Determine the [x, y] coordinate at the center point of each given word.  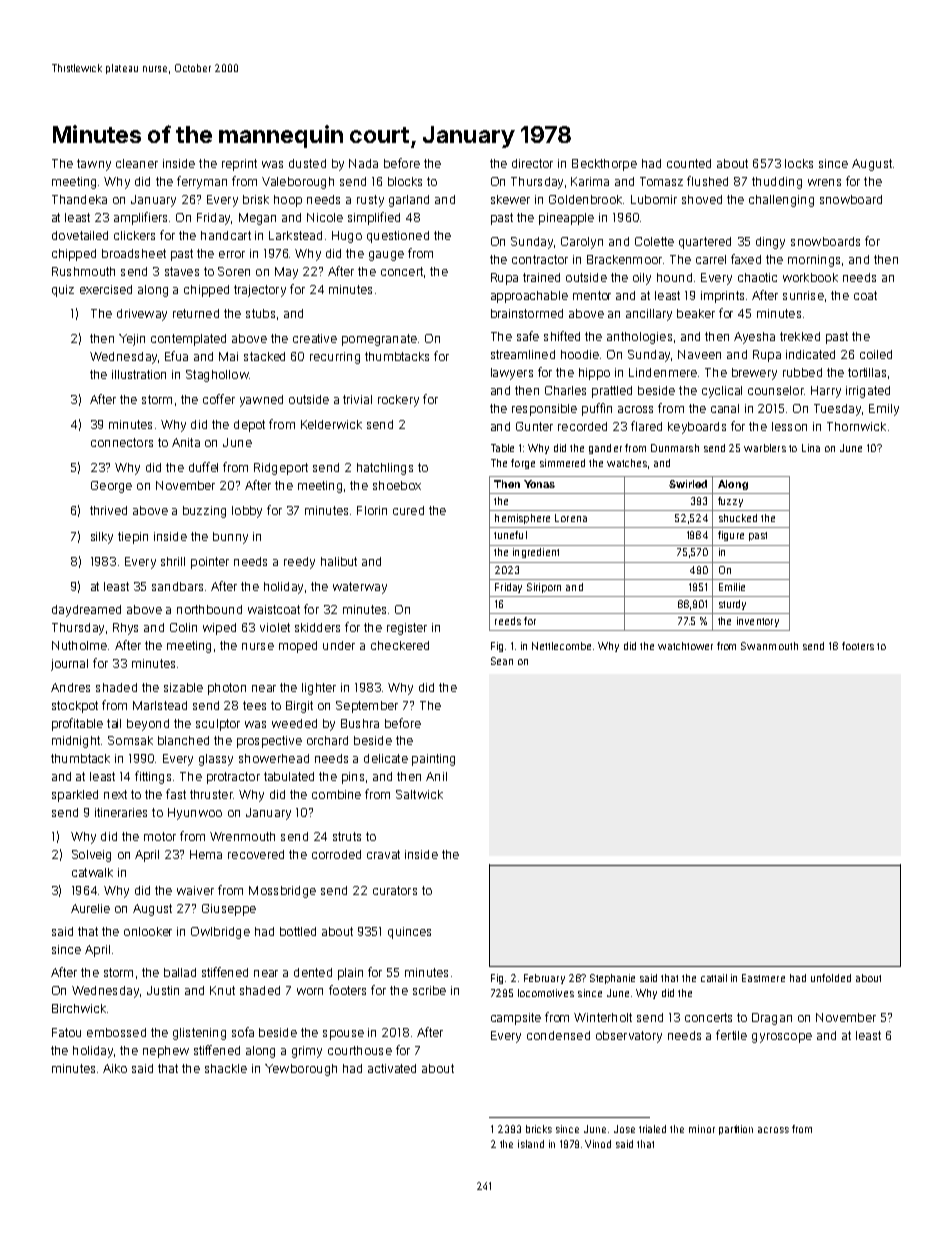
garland [409, 201]
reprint [239, 165]
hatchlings [385, 469]
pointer [210, 563]
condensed [558, 1035]
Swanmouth [769, 646]
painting [433, 760]
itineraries [121, 812]
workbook [810, 277]
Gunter [534, 426]
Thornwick [856, 426]
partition [736, 1130]
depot [249, 426]
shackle [226, 1068]
